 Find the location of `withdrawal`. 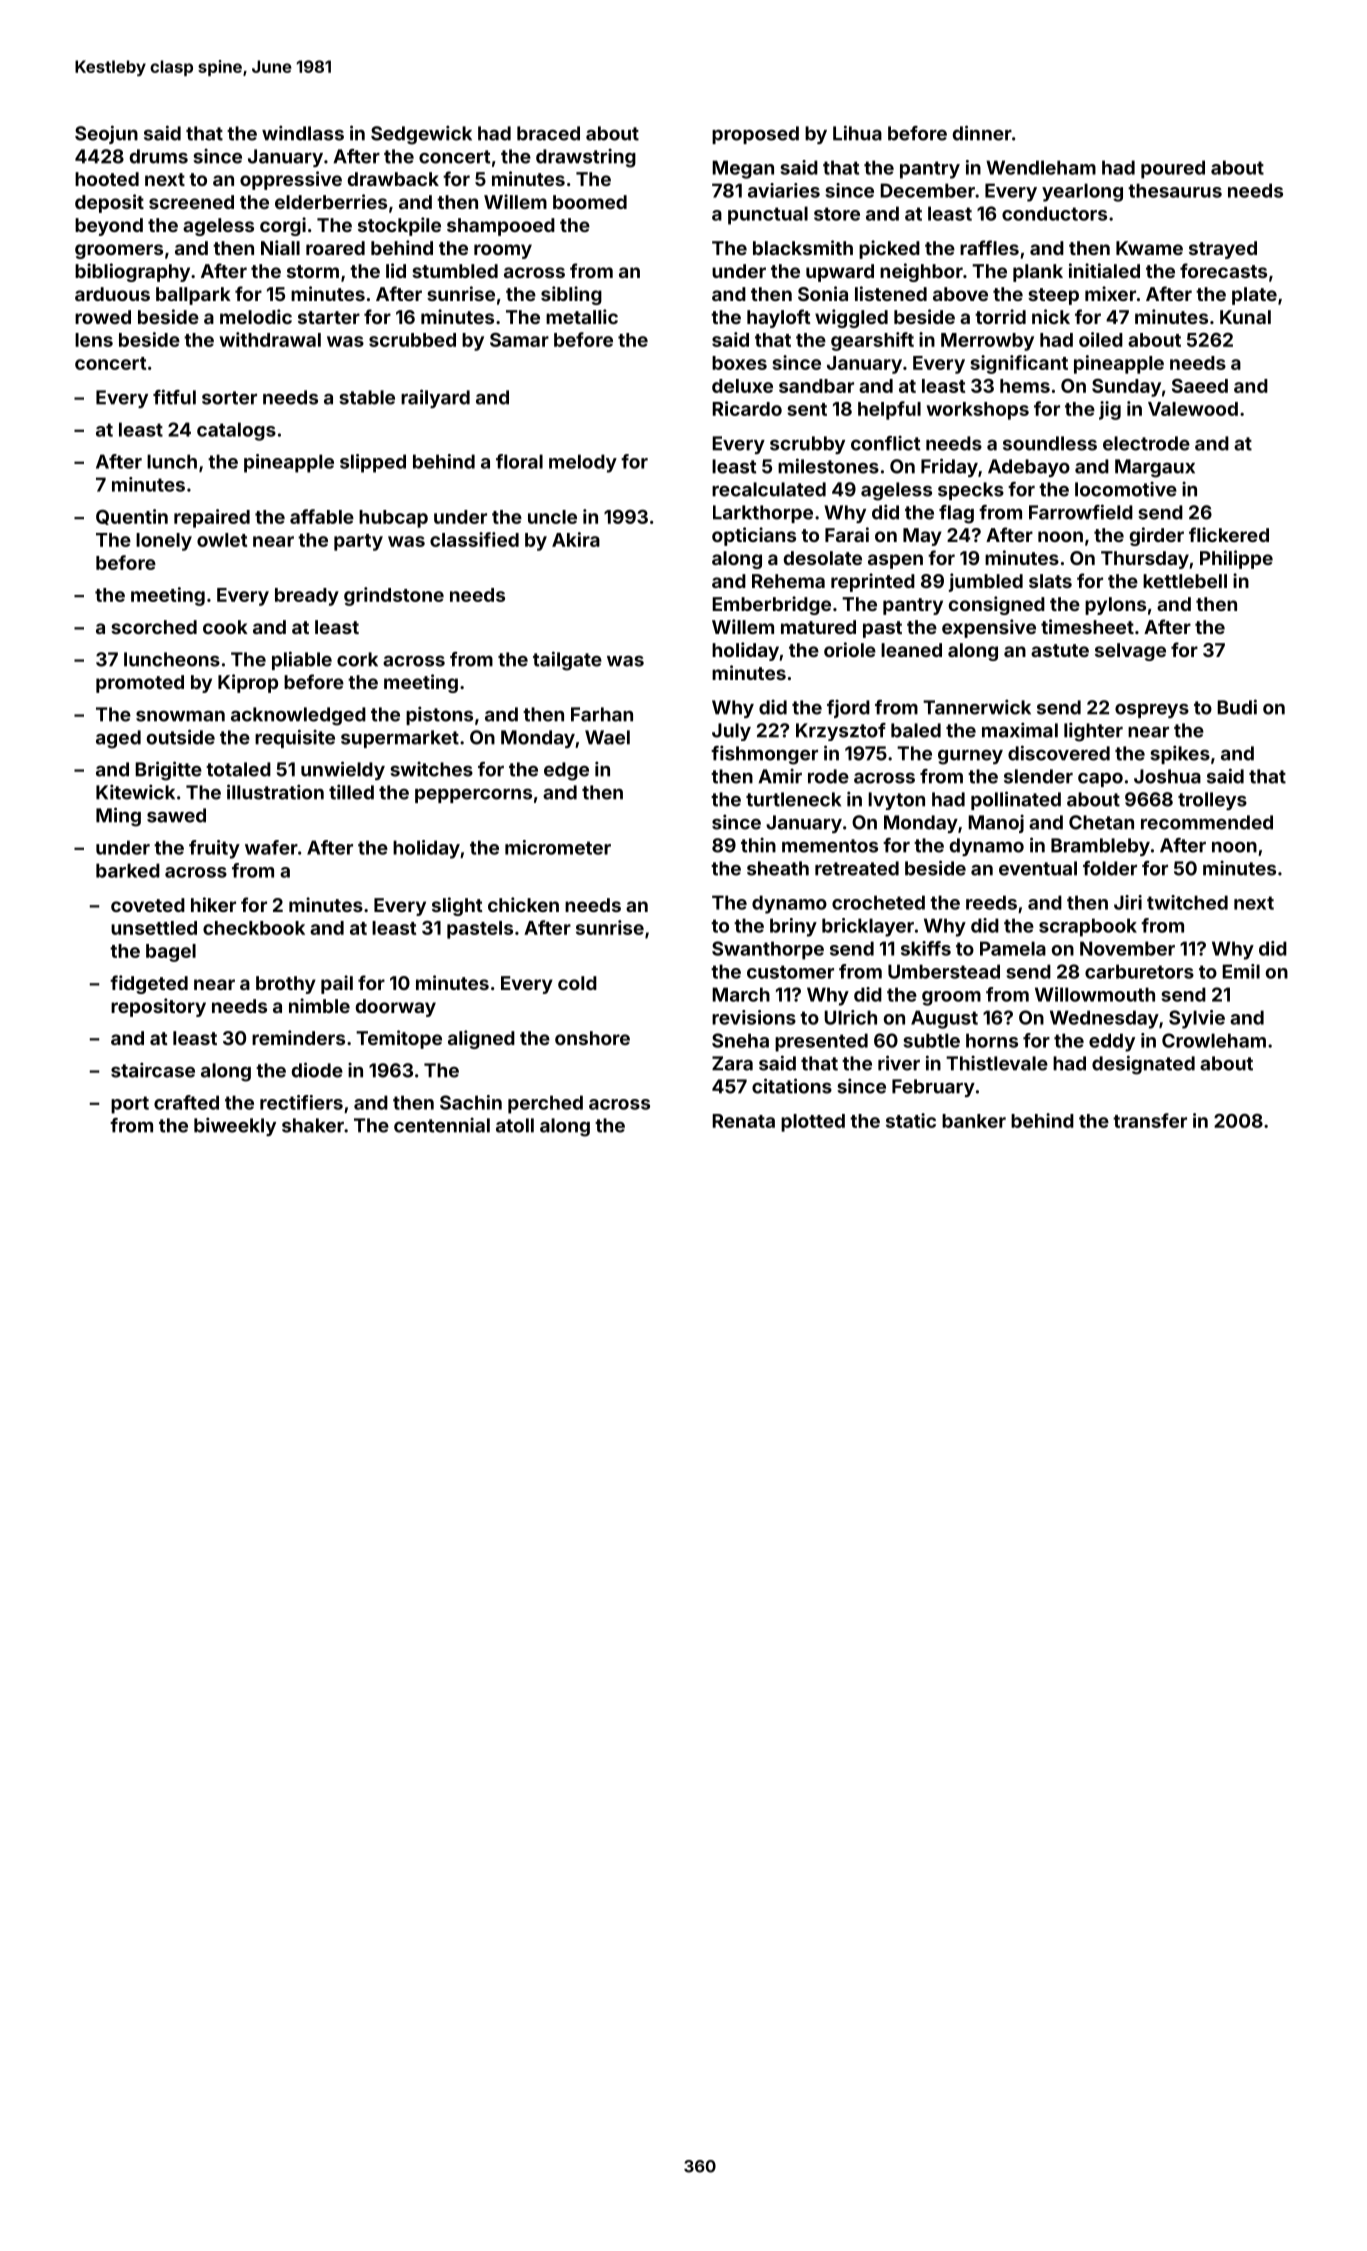

withdrawal is located at coordinates (270, 339).
